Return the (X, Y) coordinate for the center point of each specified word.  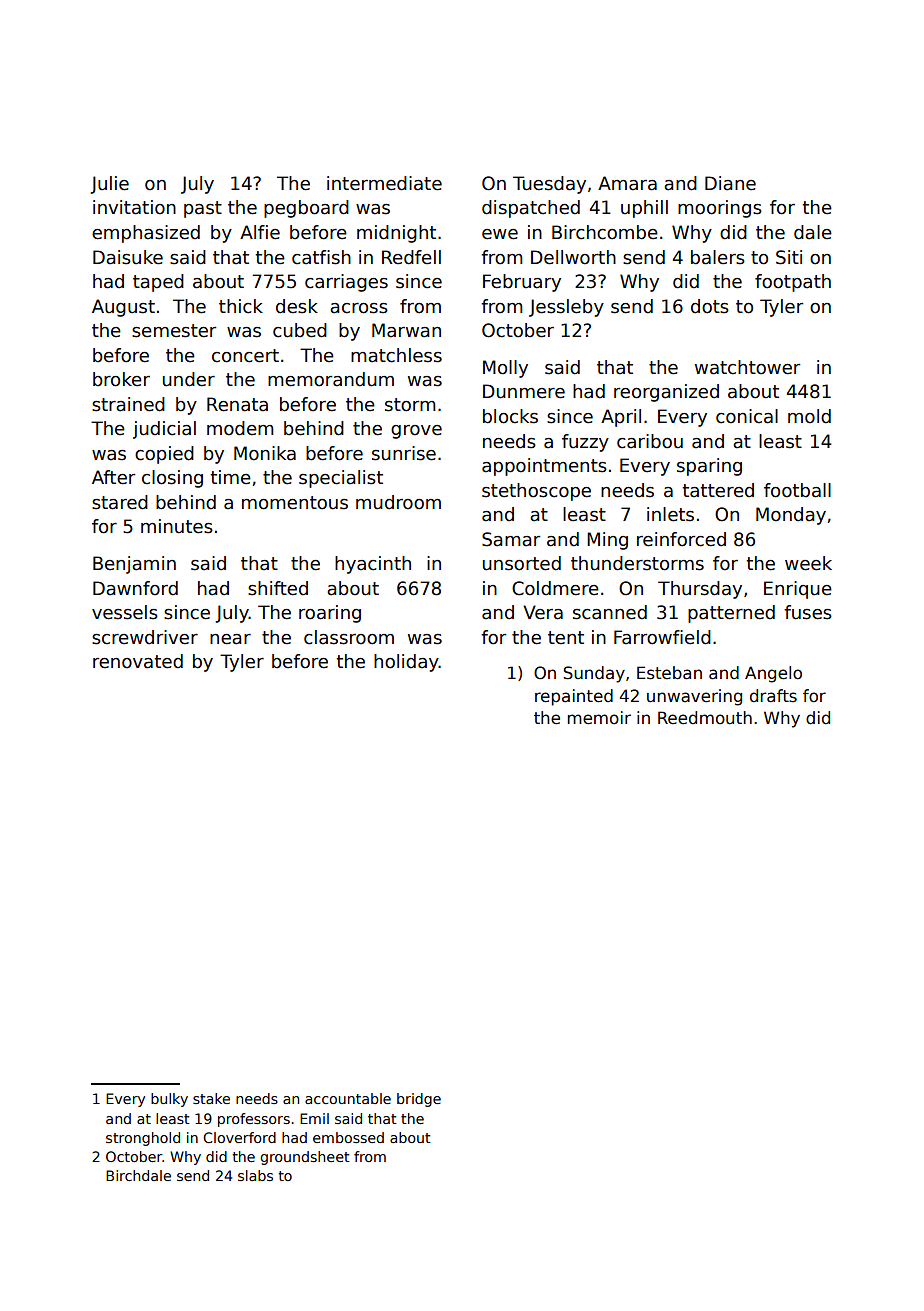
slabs (255, 1175)
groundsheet (305, 1158)
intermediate (384, 183)
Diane (730, 183)
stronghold (143, 1139)
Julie (110, 185)
